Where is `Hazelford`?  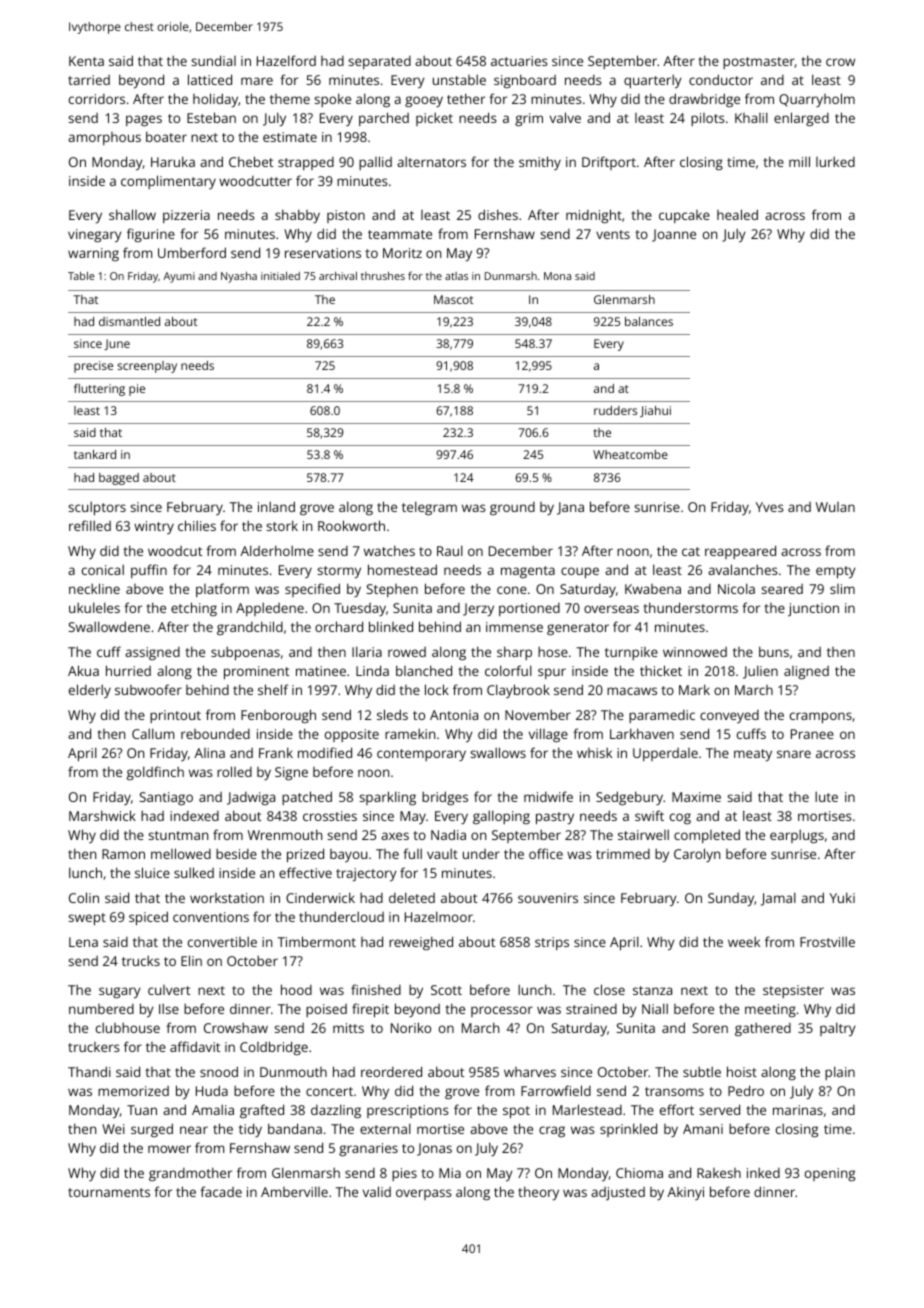 Hazelford is located at coordinates (286, 60).
